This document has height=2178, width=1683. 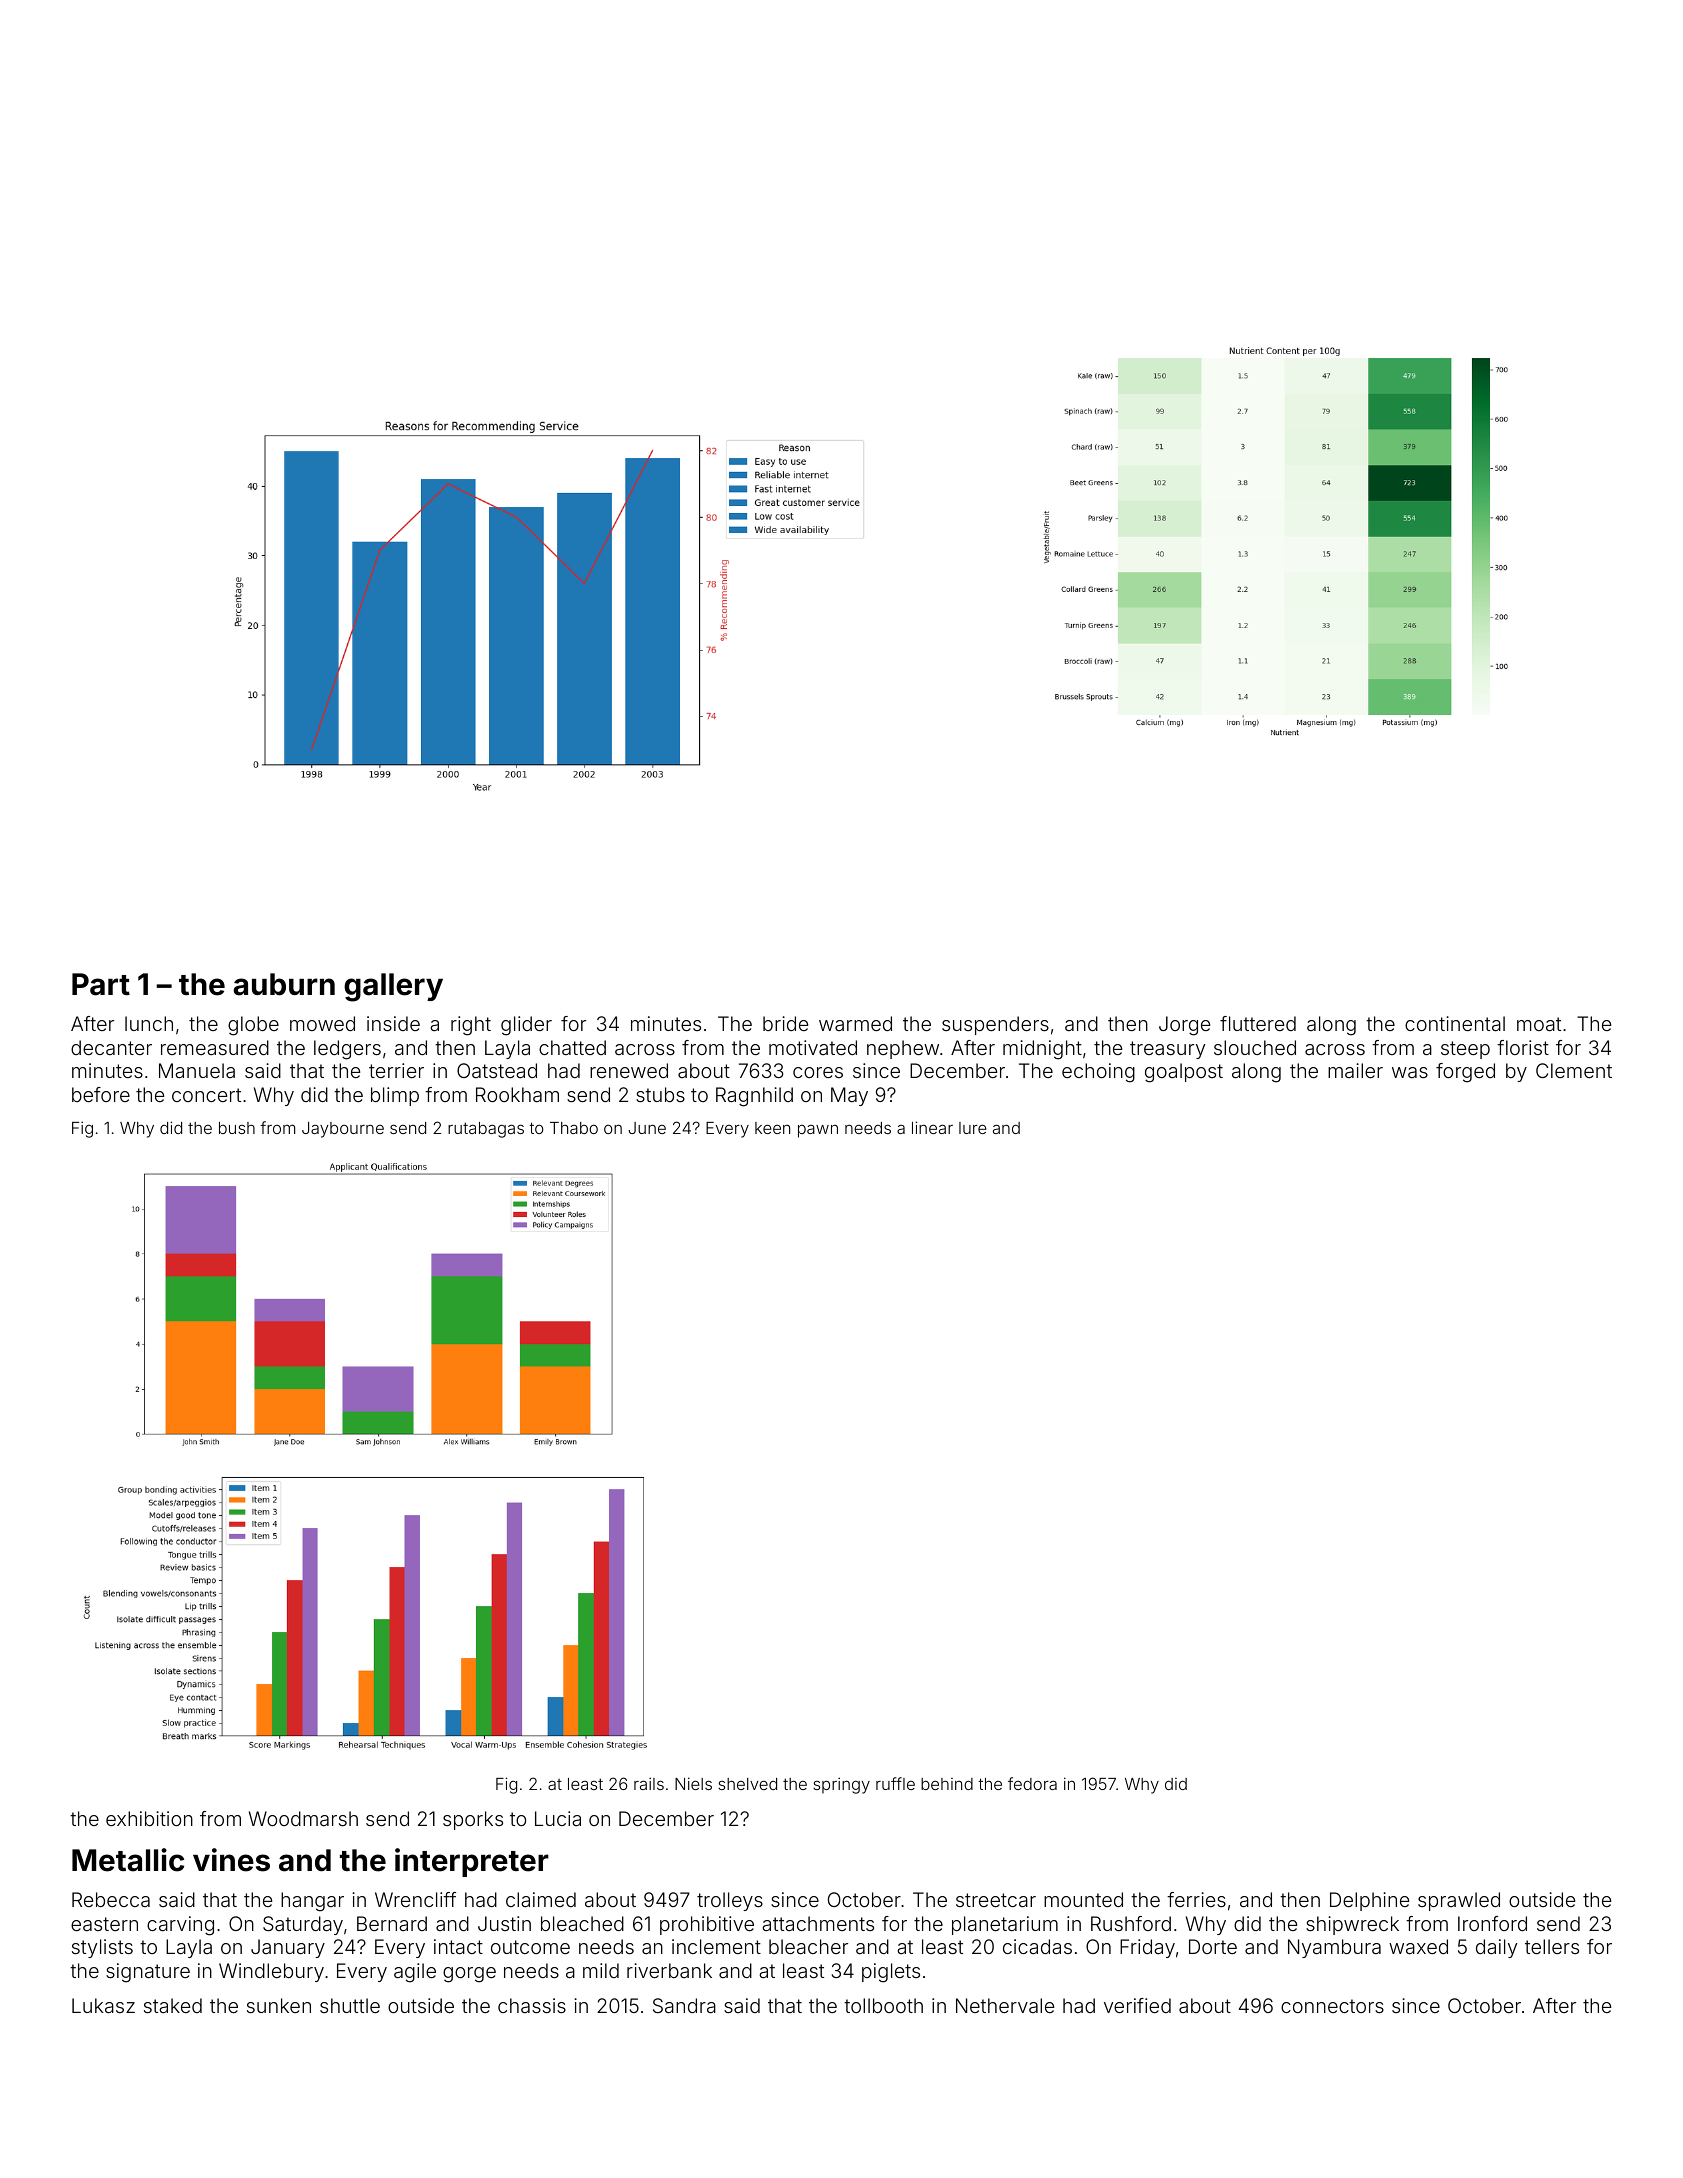 I want to click on sprawled, so click(x=1459, y=1901).
